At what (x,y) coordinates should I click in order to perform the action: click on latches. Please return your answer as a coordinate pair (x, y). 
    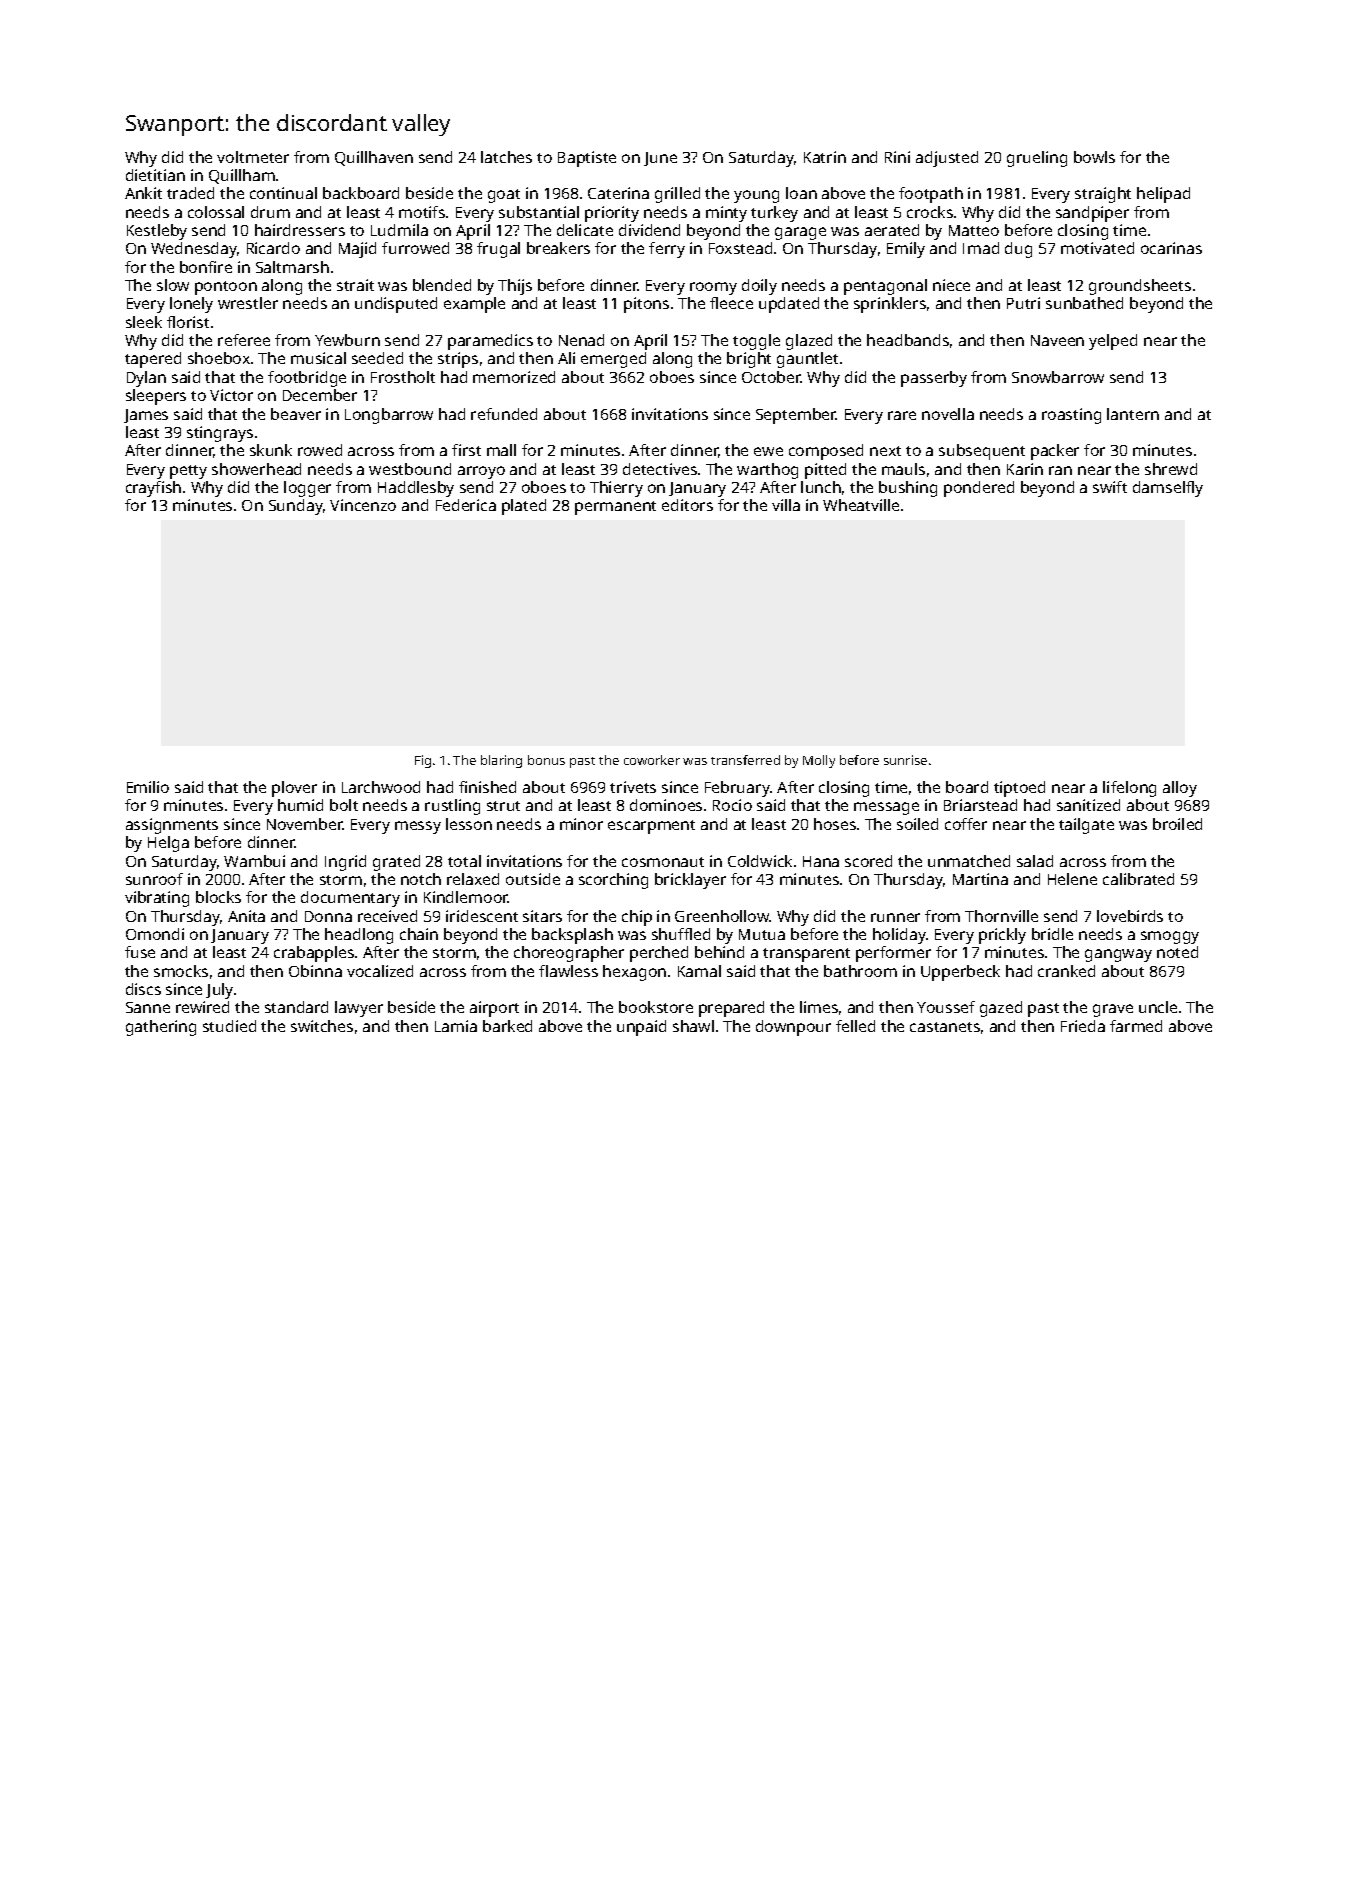
    Looking at the image, I should click on (506, 157).
